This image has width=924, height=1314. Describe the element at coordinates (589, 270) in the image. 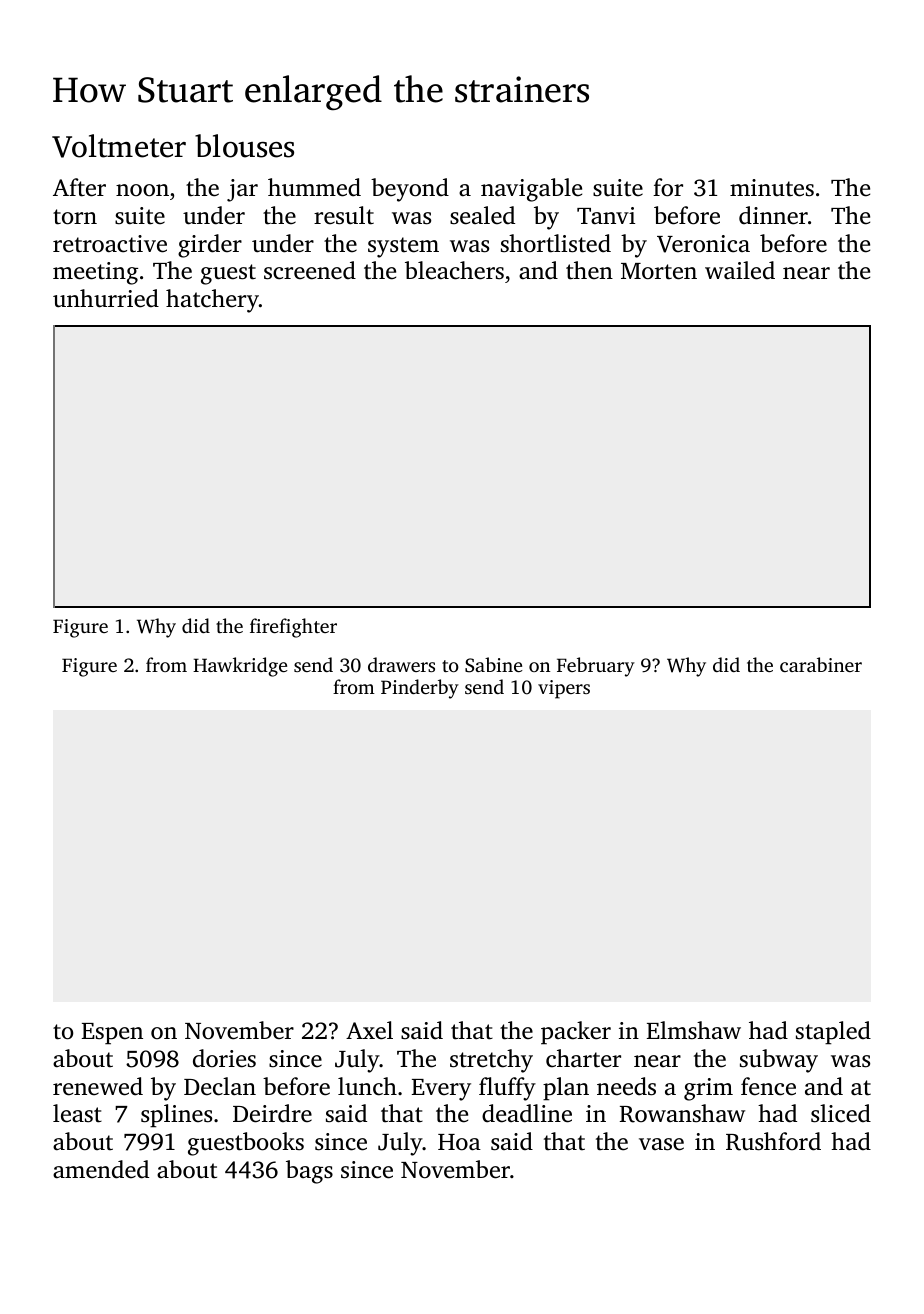

I see `then` at that location.
